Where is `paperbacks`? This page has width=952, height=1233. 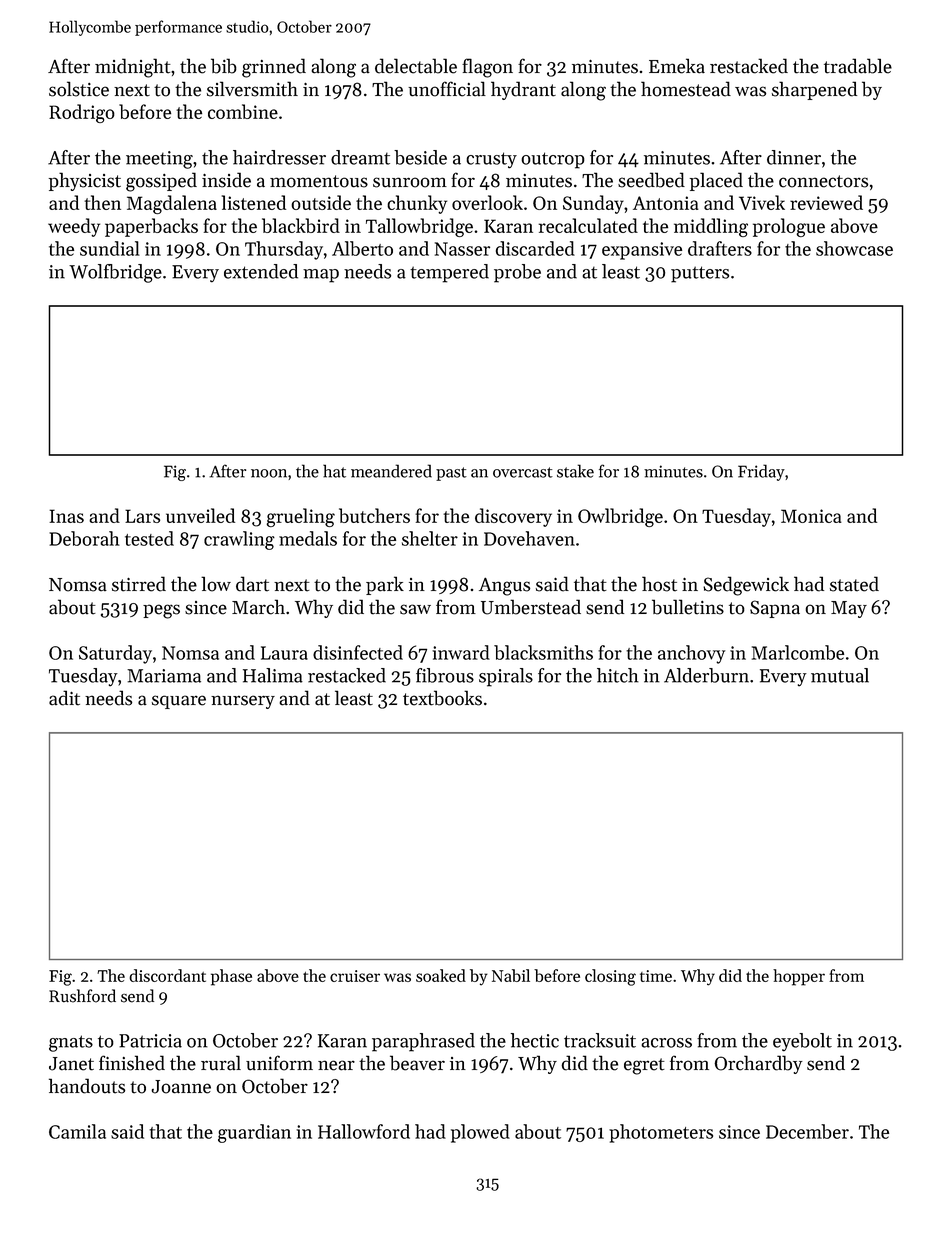
paperbacks is located at coordinates (151, 227).
